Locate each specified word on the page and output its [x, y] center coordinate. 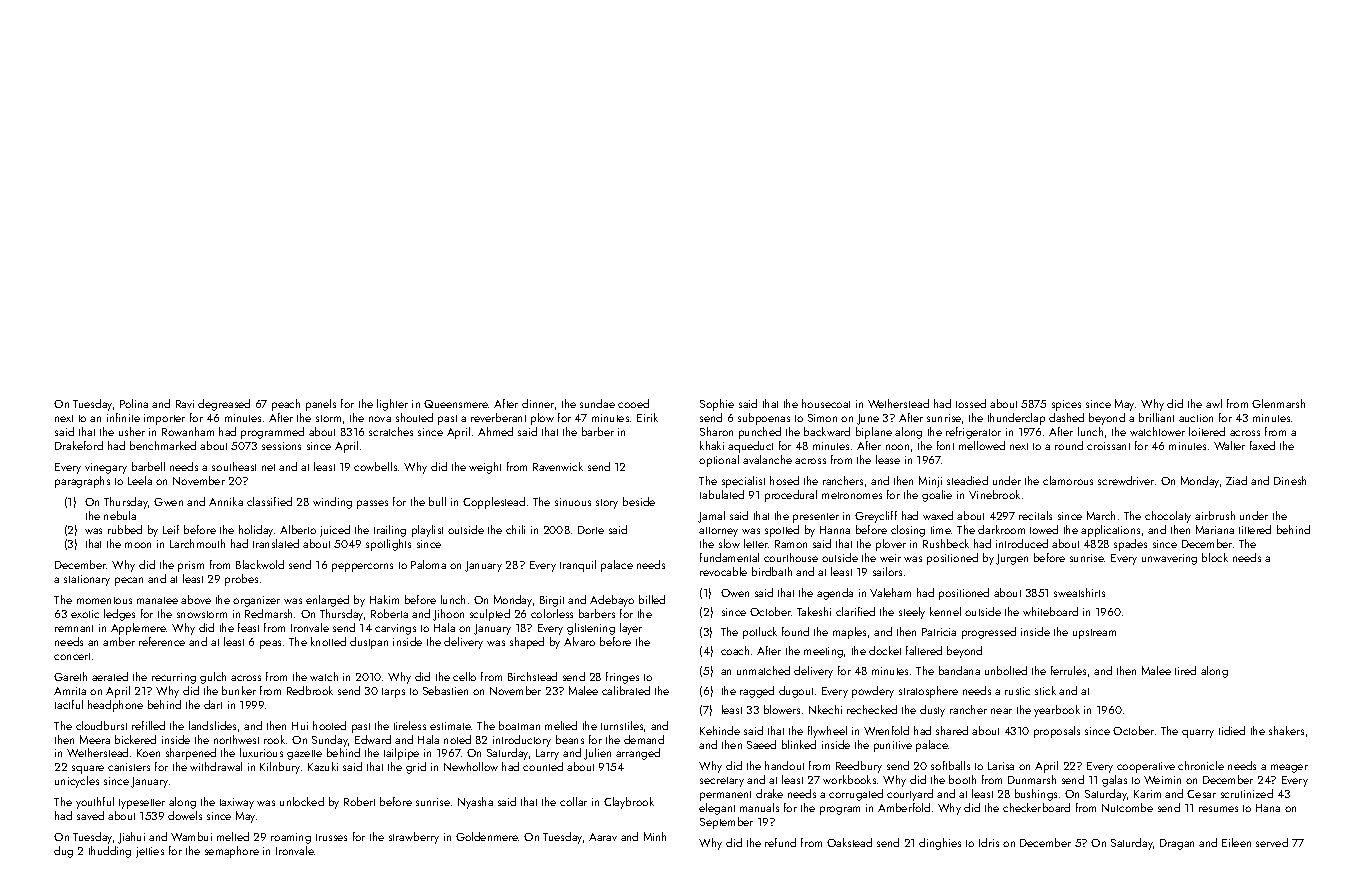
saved [90, 815]
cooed [633, 403]
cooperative [1146, 767]
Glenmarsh [1278, 403]
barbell [148, 466]
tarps [393, 693]
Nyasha [475, 803]
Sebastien [445, 690]
